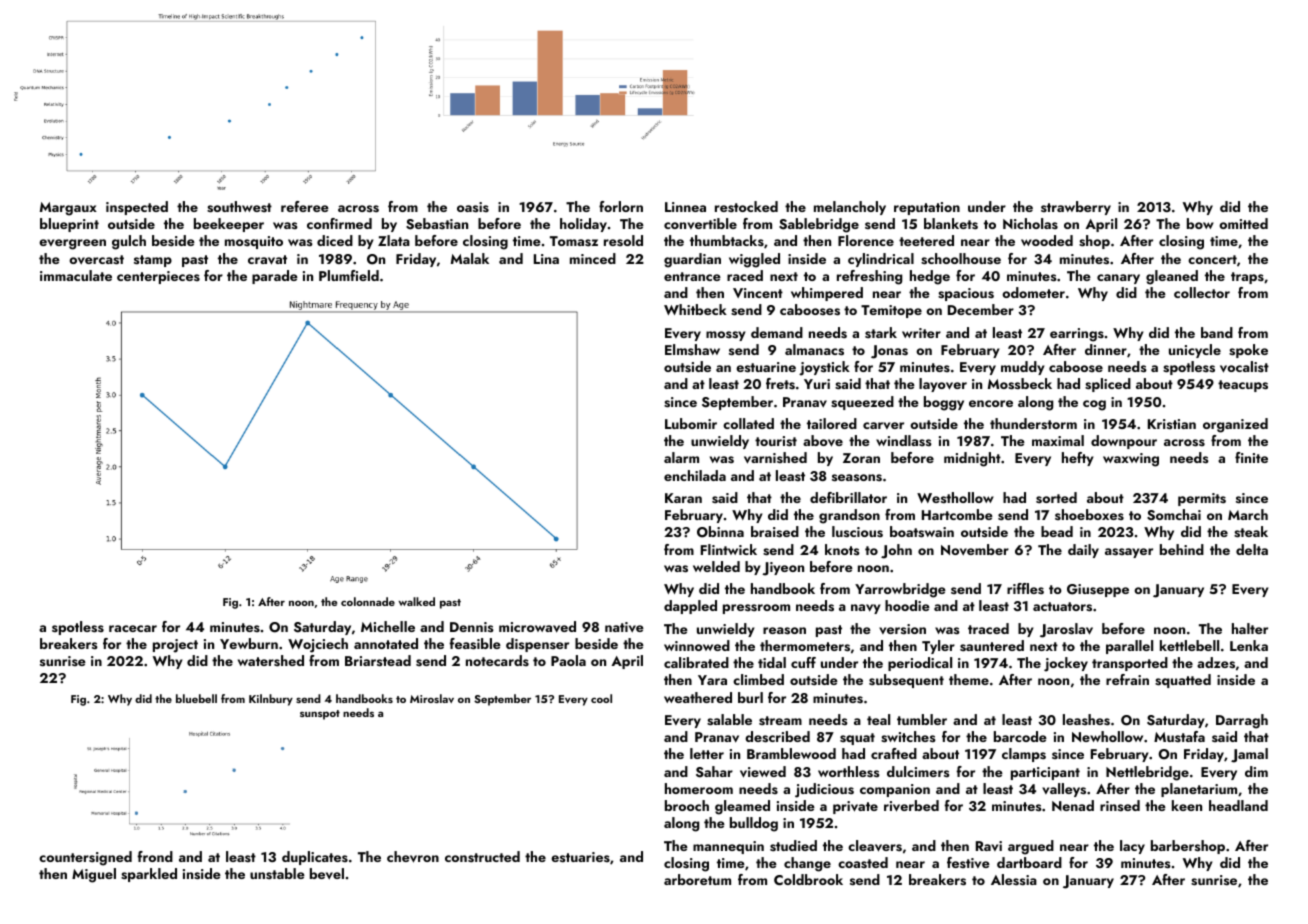 This document has height=924, width=1308. I want to click on dinner, so click(1106, 349).
